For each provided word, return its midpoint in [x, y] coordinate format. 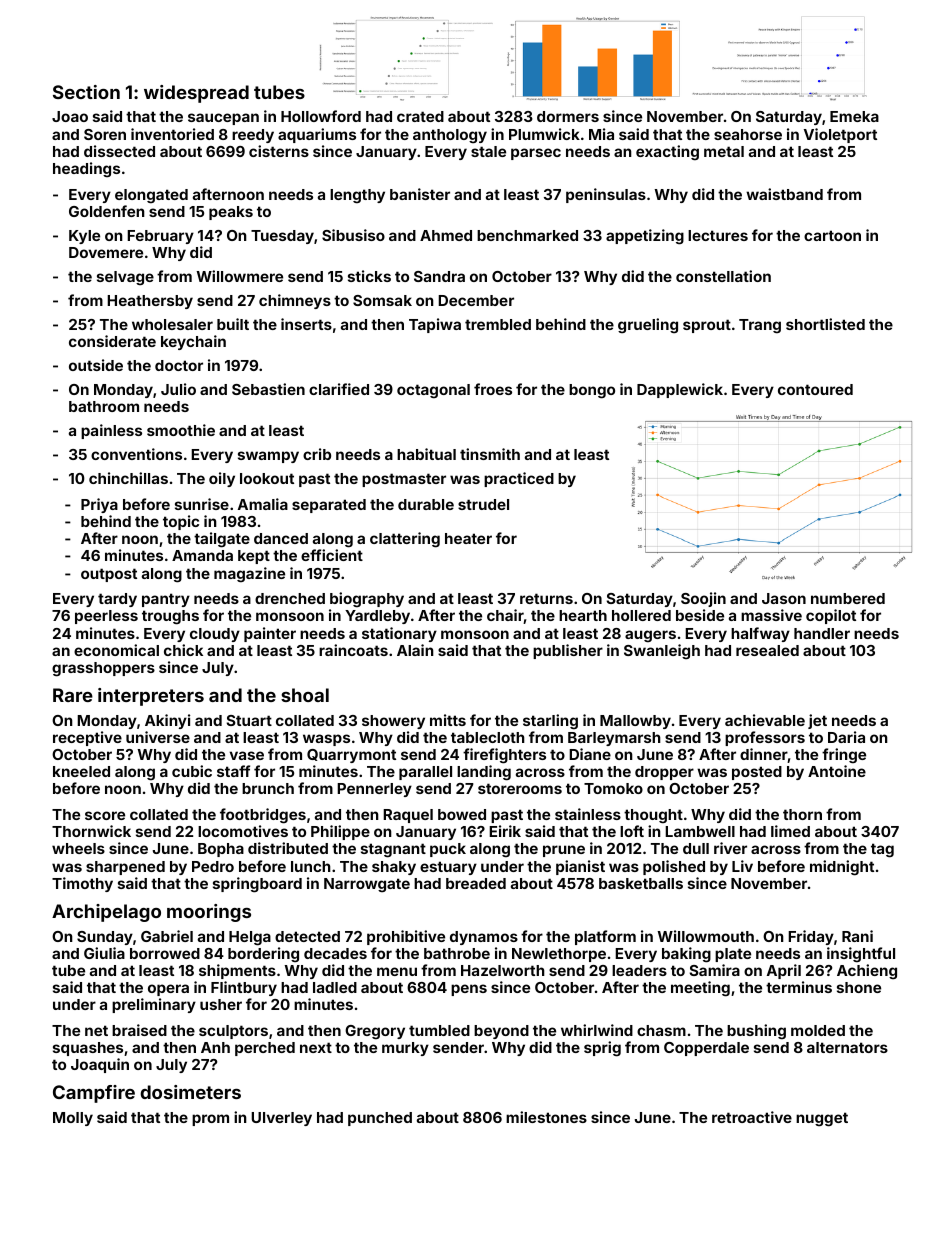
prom [210, 1120]
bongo [592, 391]
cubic [192, 771]
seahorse [748, 134]
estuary [448, 868]
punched [380, 1119]
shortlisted [825, 324]
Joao [70, 116]
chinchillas [128, 478]
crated [420, 116]
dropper [664, 773]
